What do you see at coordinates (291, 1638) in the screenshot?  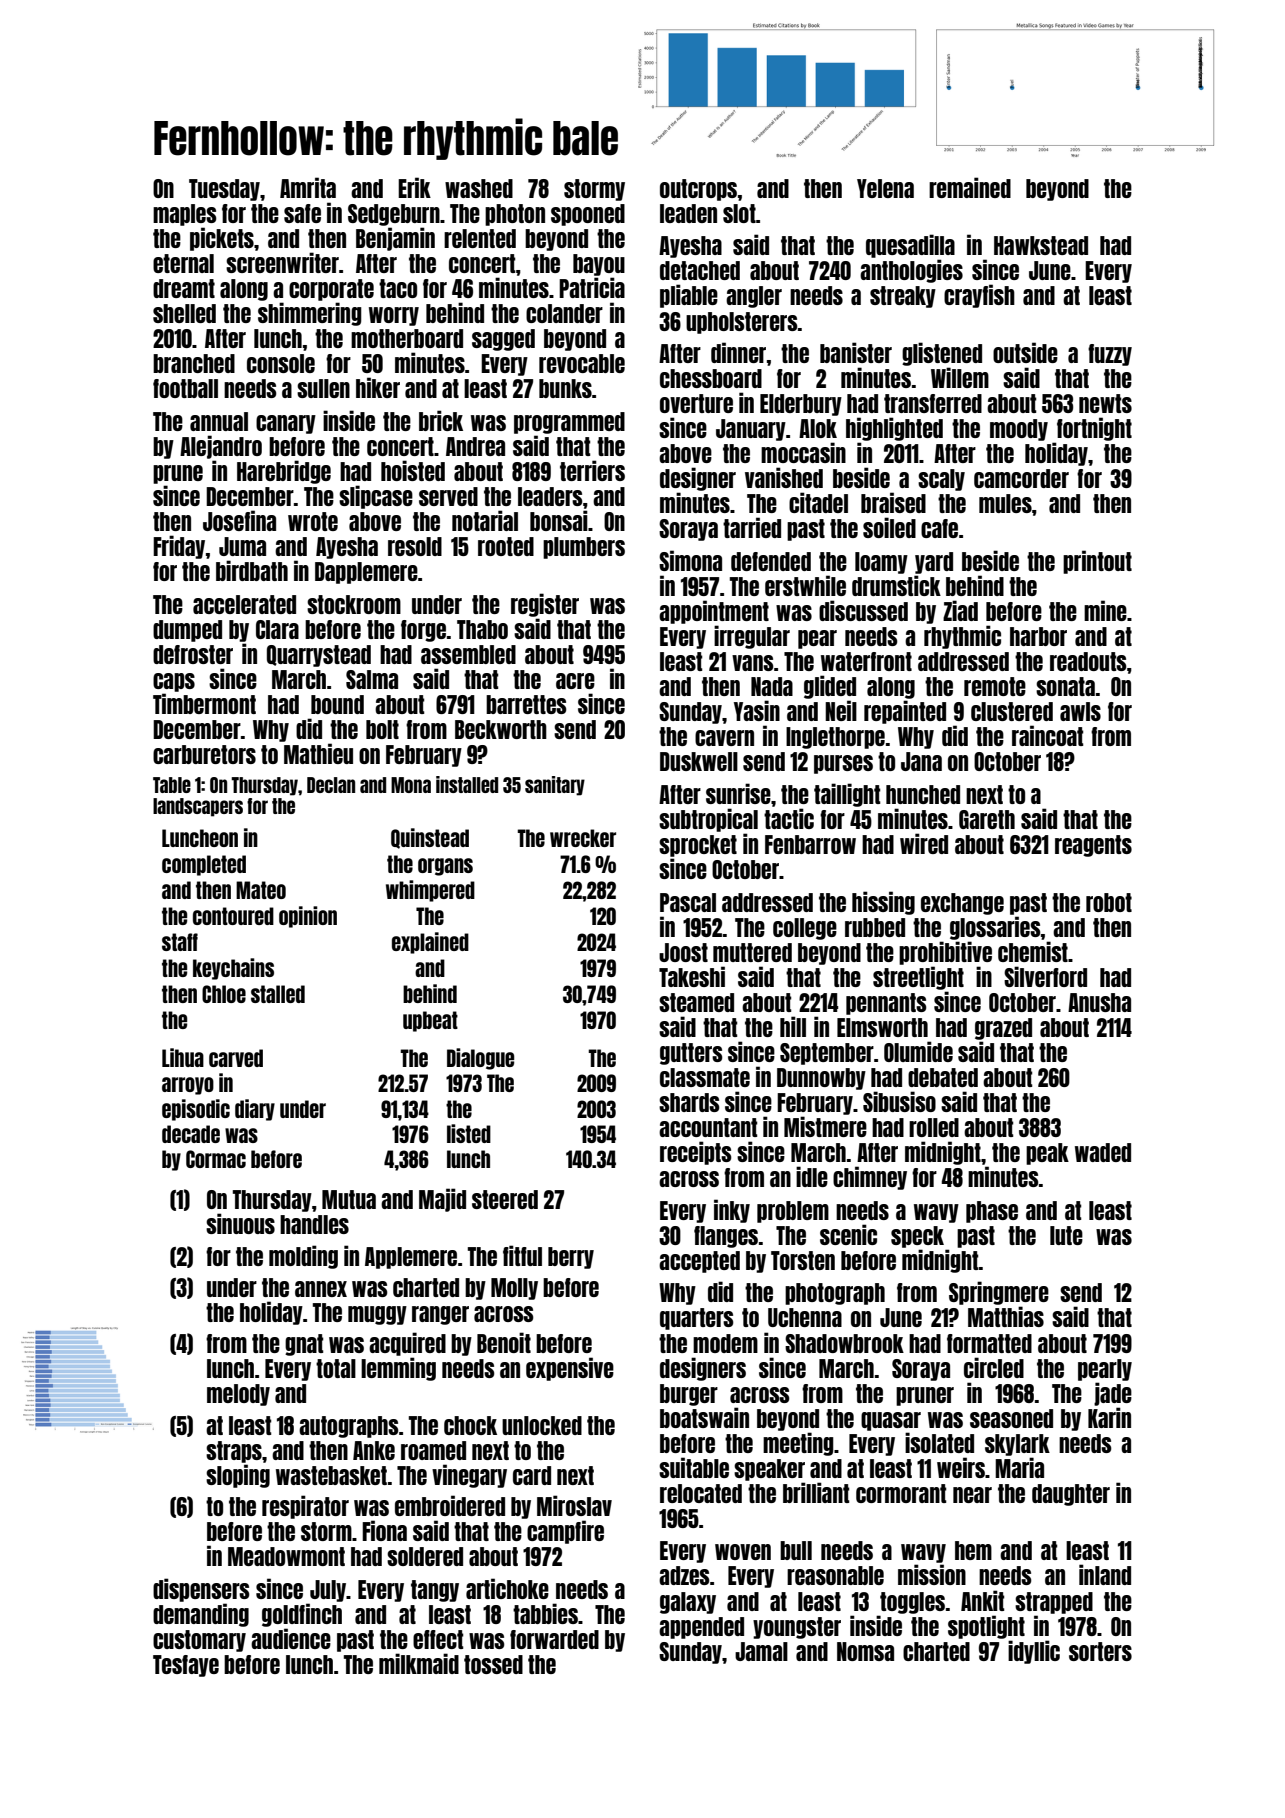 I see `audience` at bounding box center [291, 1638].
